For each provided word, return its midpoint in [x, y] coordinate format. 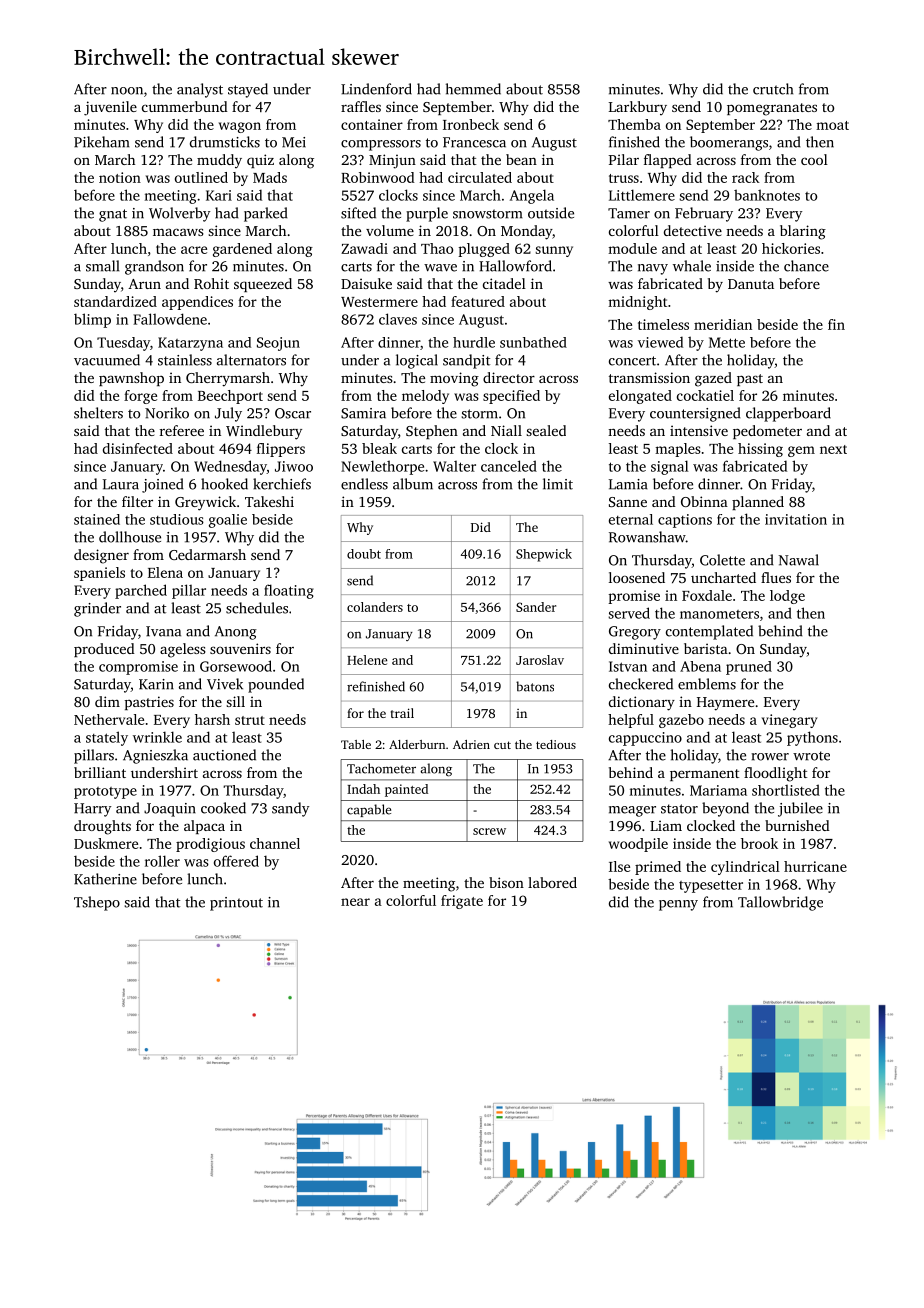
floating [289, 591]
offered [236, 861]
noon [127, 91]
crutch [773, 89]
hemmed [473, 89]
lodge [787, 597]
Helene [367, 660]
